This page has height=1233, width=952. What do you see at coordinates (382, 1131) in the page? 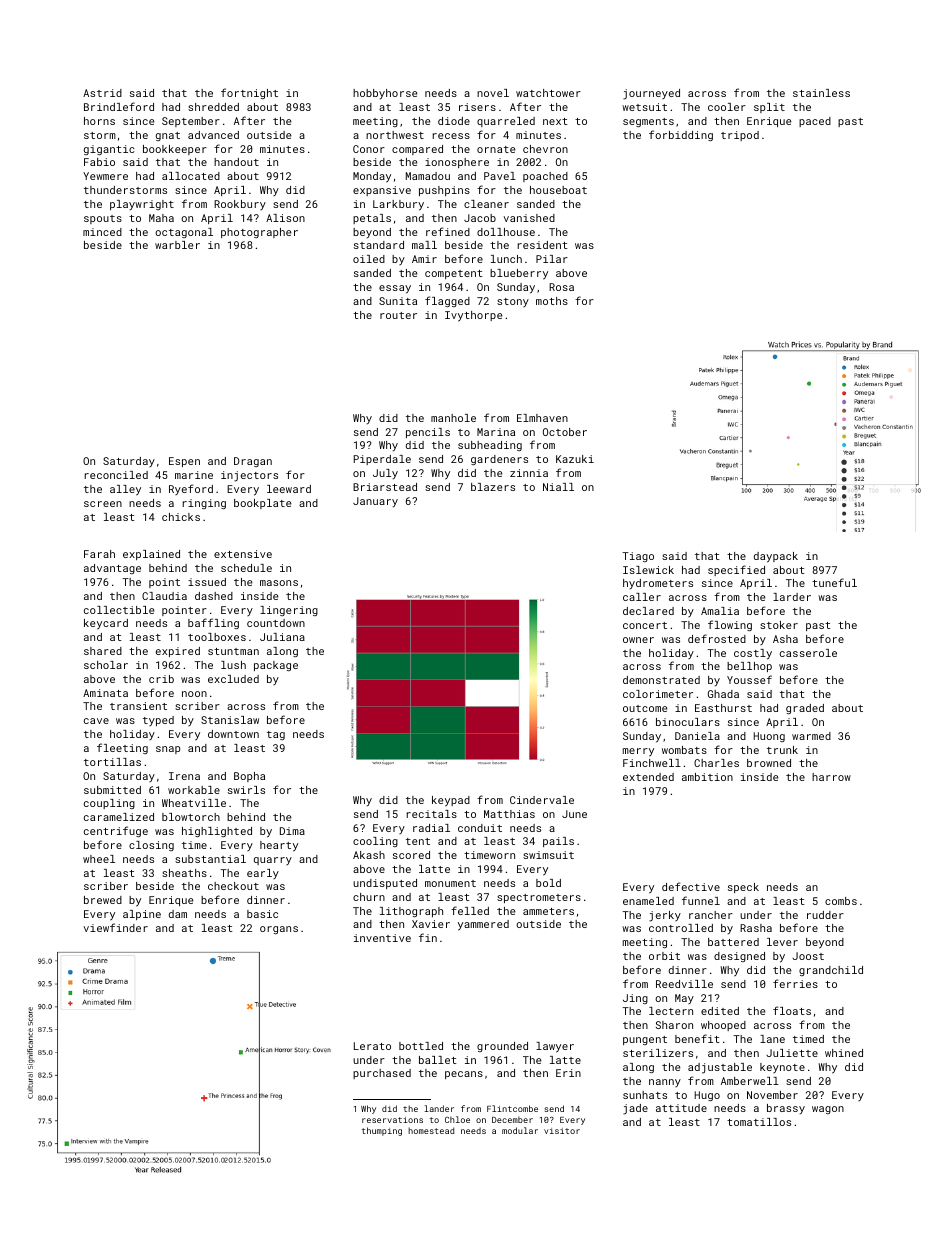
I see `thumping` at bounding box center [382, 1131].
